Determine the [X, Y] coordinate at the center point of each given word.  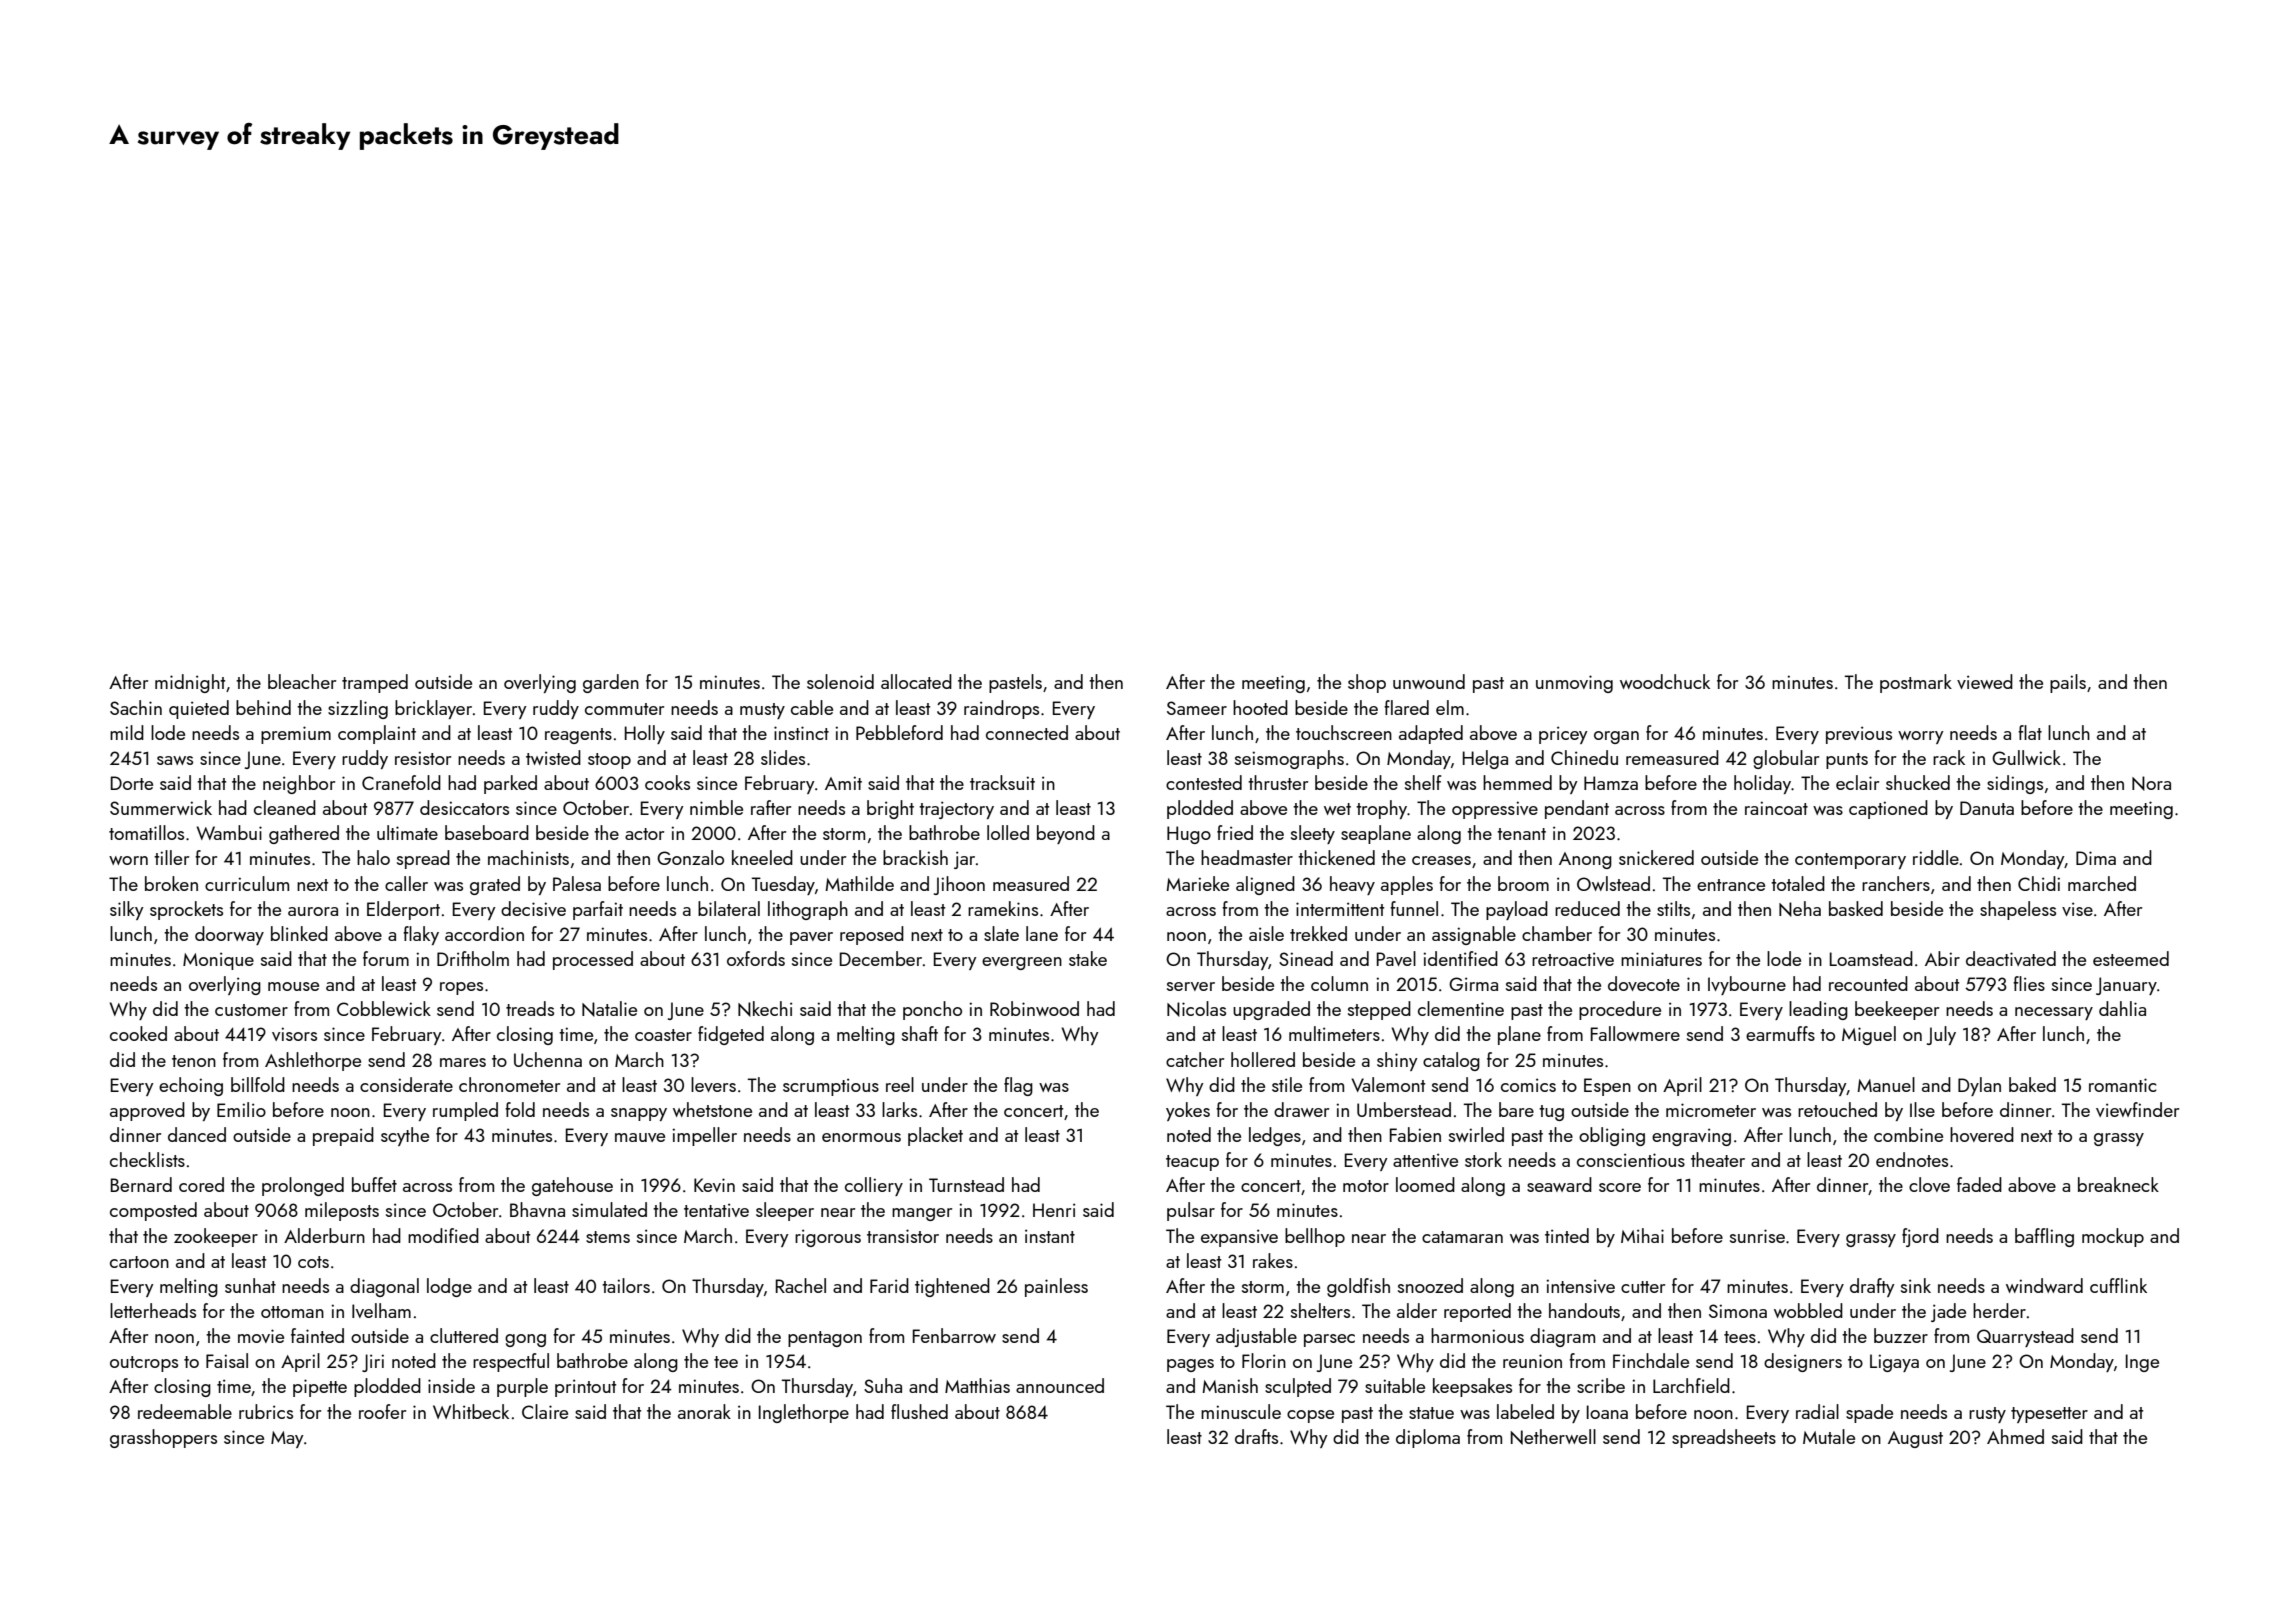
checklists [147, 1159]
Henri [1054, 1210]
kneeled [762, 857]
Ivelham [381, 1310]
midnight [190, 683]
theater [1718, 1159]
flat [2030, 732]
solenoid [840, 681]
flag [1018, 1086]
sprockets [186, 910]
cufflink [2118, 1285]
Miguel [1869, 1035]
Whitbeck [471, 1411]
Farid [889, 1285]
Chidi [2039, 883]
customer [251, 1010]
